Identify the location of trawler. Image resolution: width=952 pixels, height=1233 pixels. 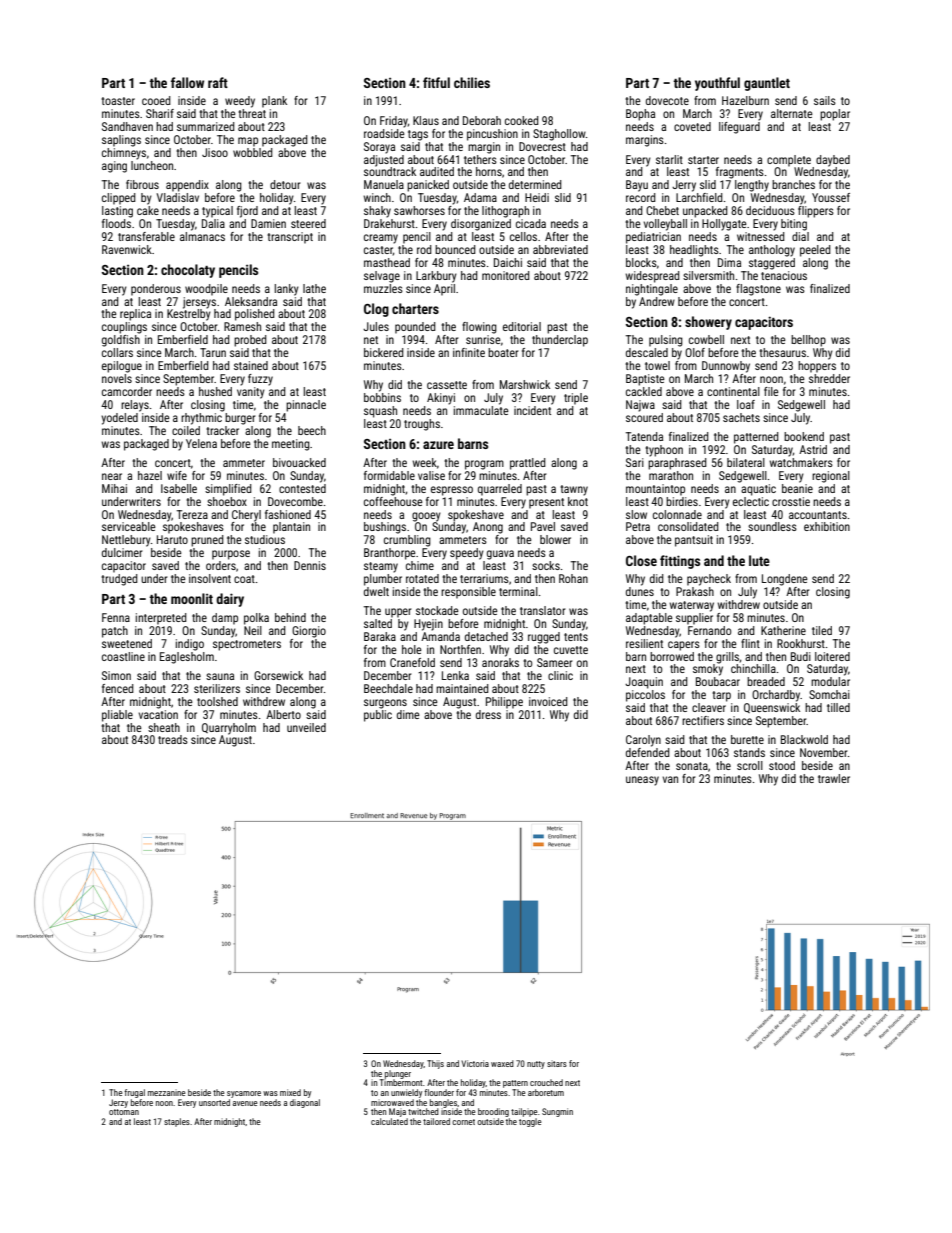
(834, 778).
